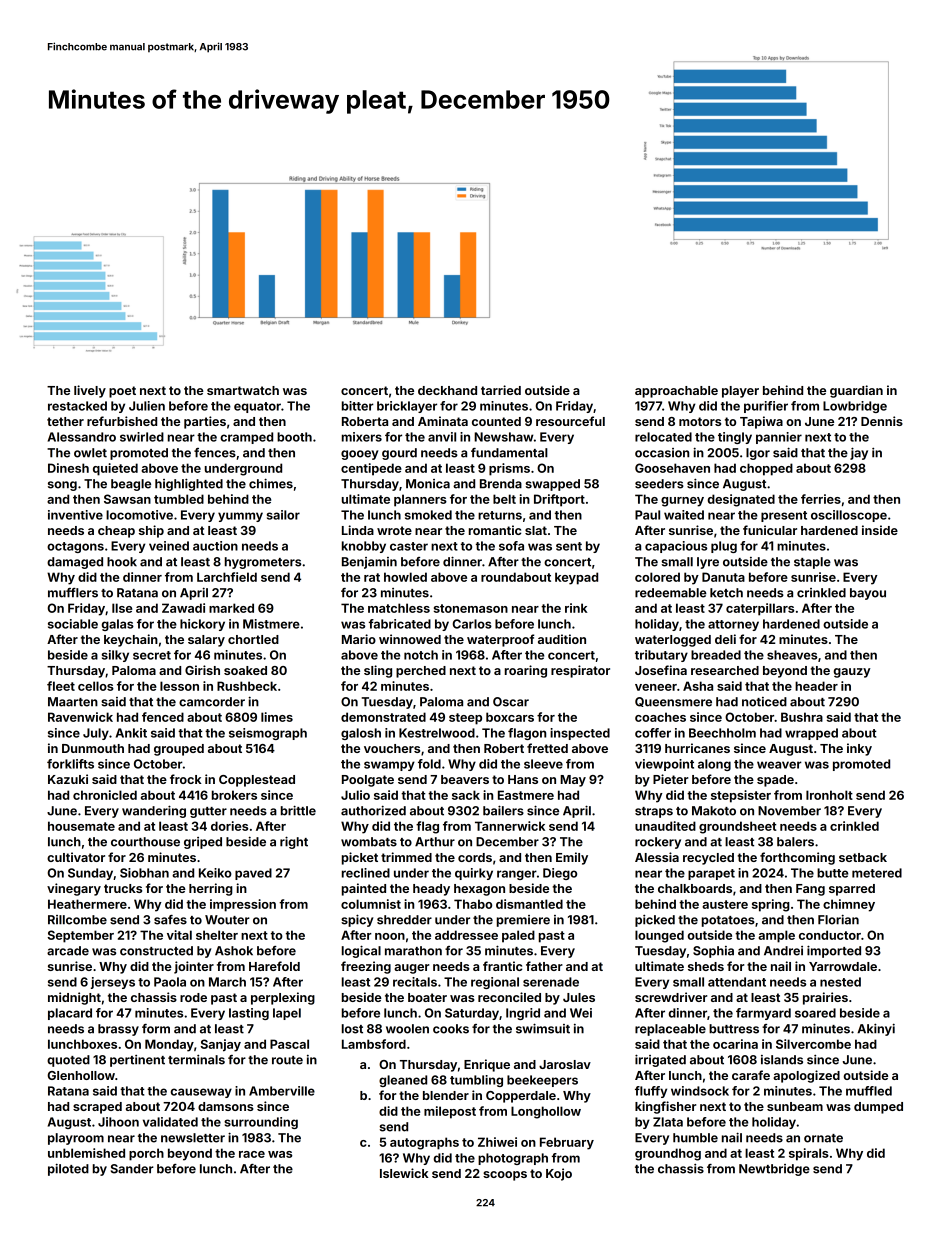 The image size is (952, 1233). What do you see at coordinates (186, 779) in the document?
I see `frock` at bounding box center [186, 779].
